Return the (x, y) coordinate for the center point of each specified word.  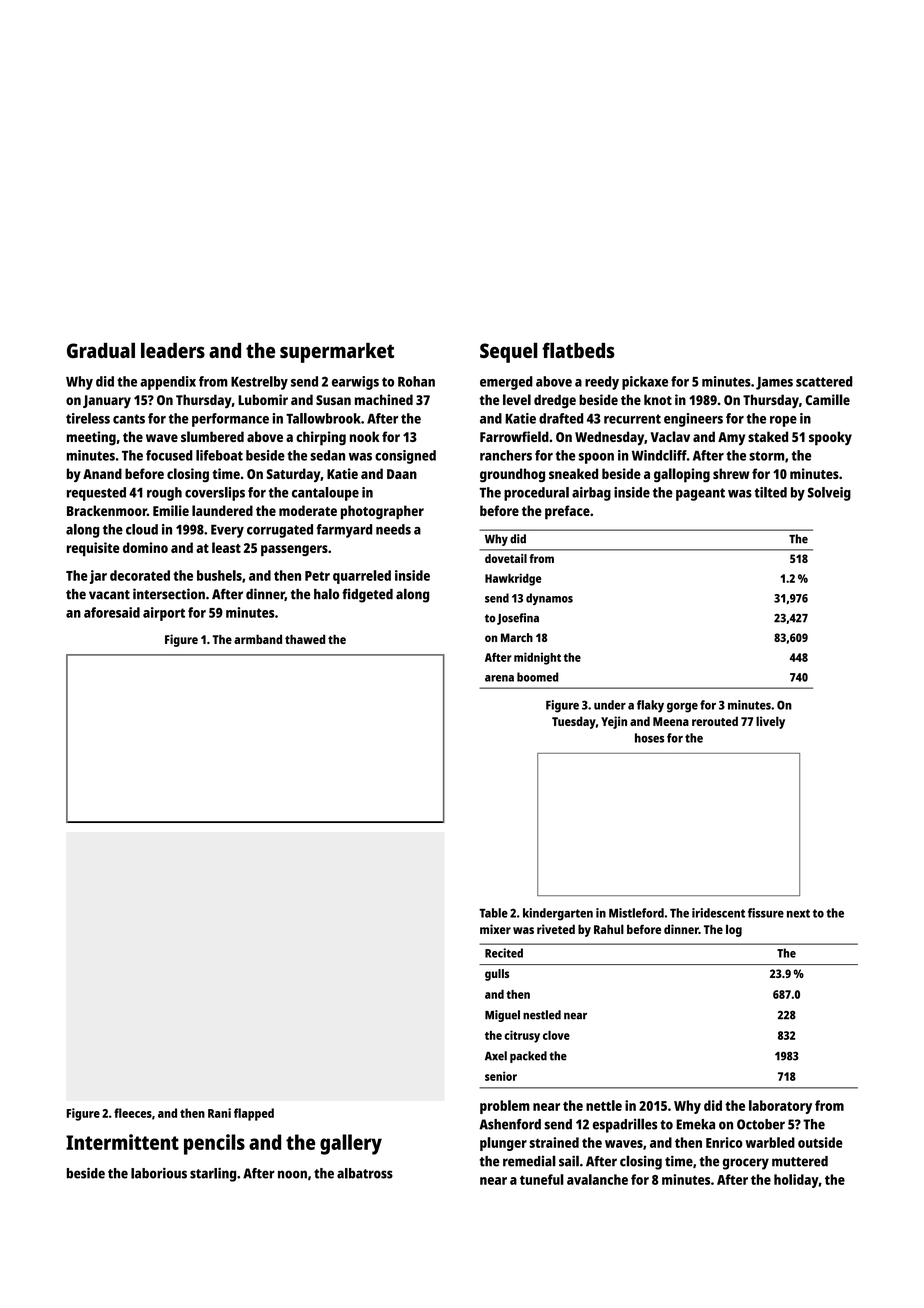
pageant (700, 494)
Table (493, 913)
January (107, 402)
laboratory (780, 1107)
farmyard (344, 531)
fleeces (133, 1113)
